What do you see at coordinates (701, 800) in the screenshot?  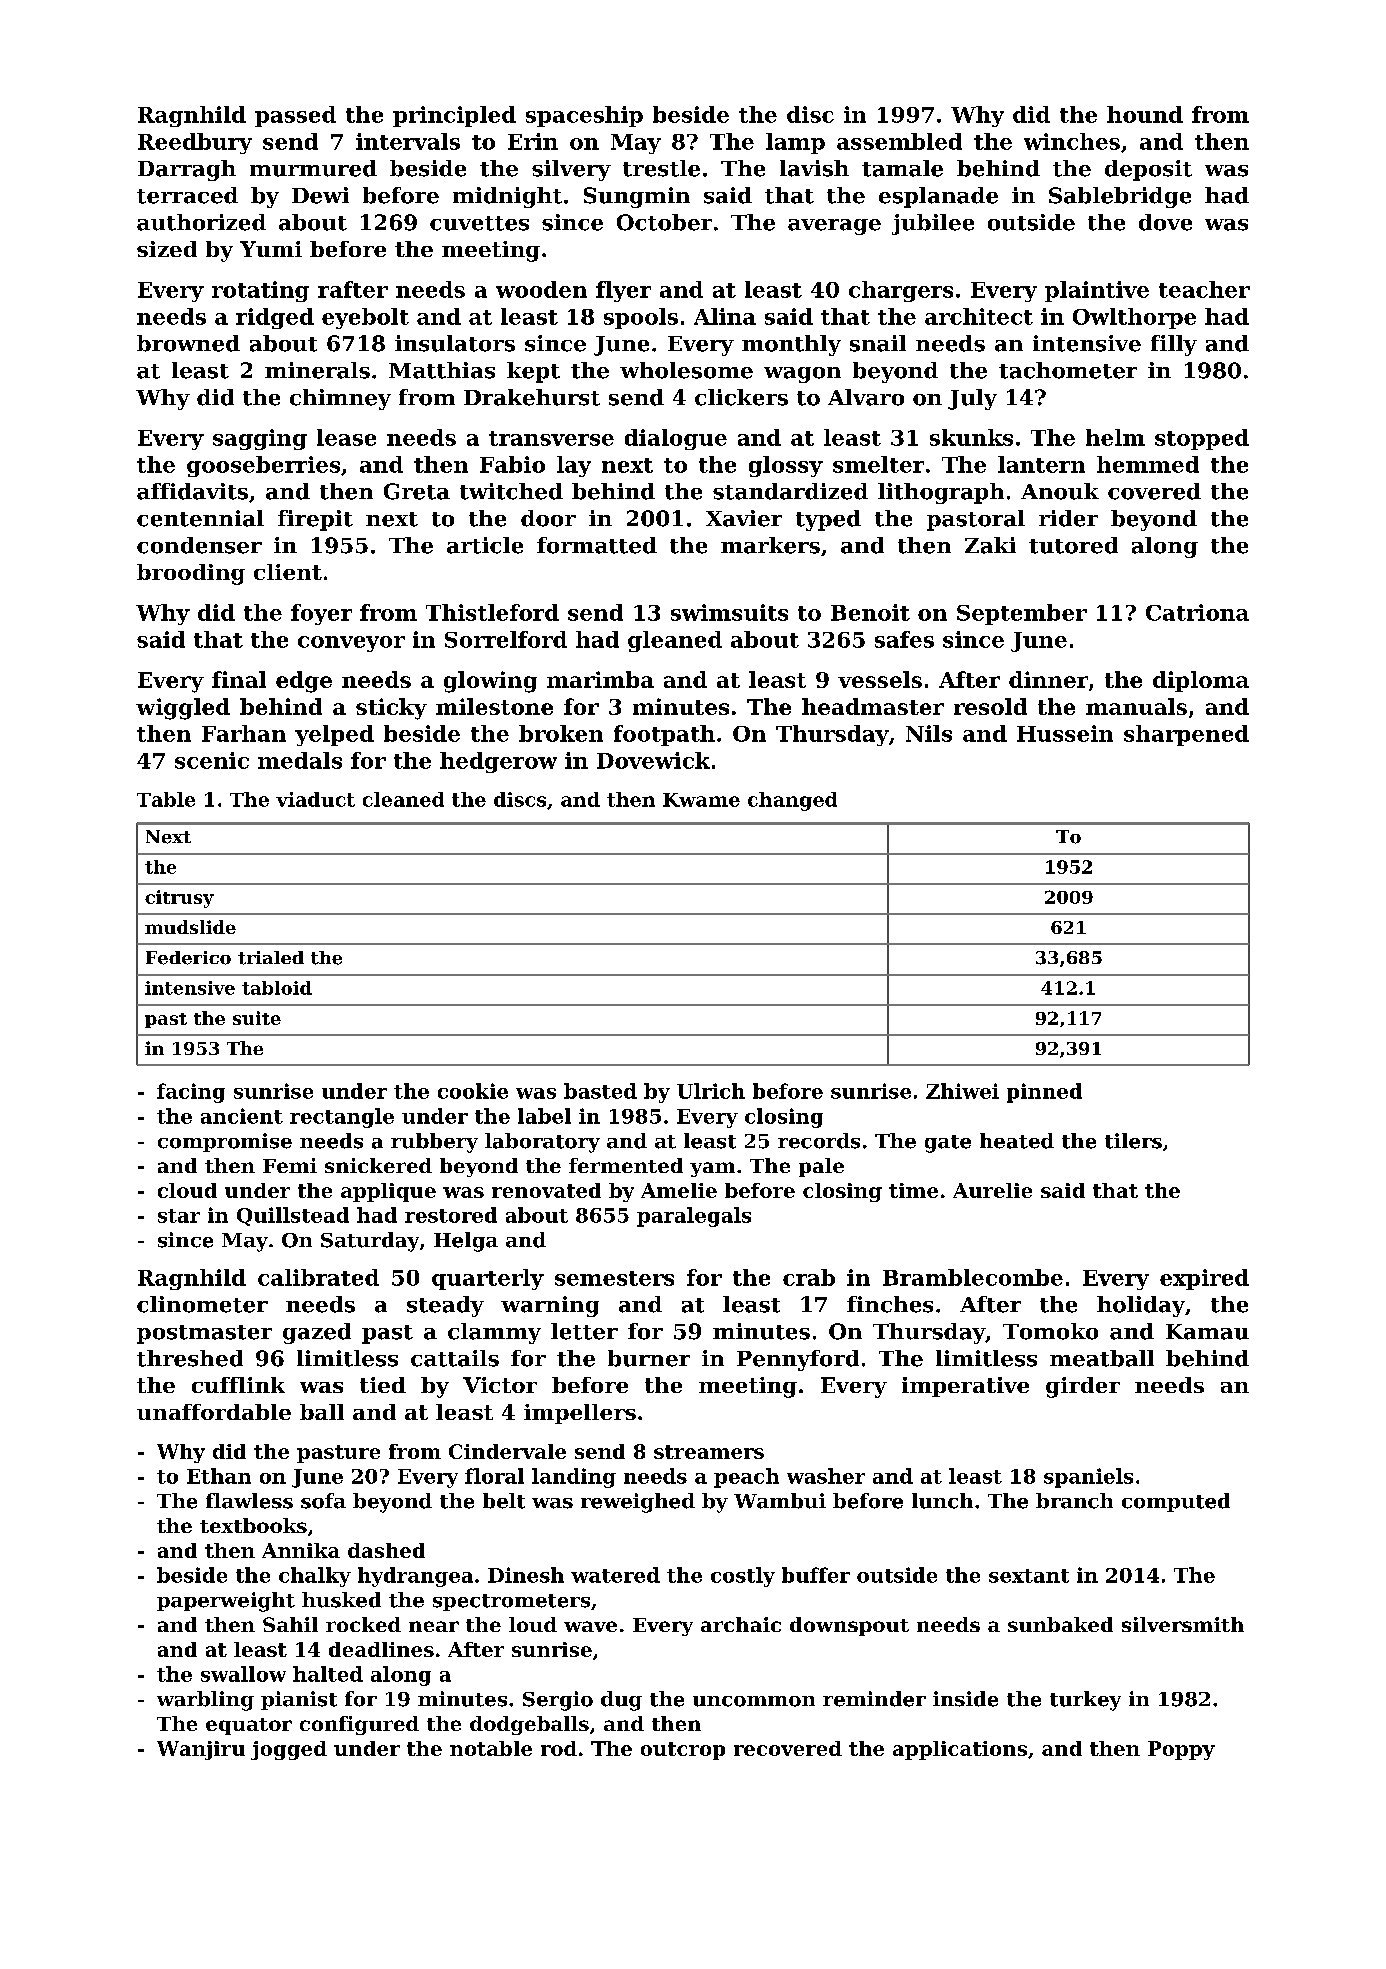 I see `Kwame` at bounding box center [701, 800].
